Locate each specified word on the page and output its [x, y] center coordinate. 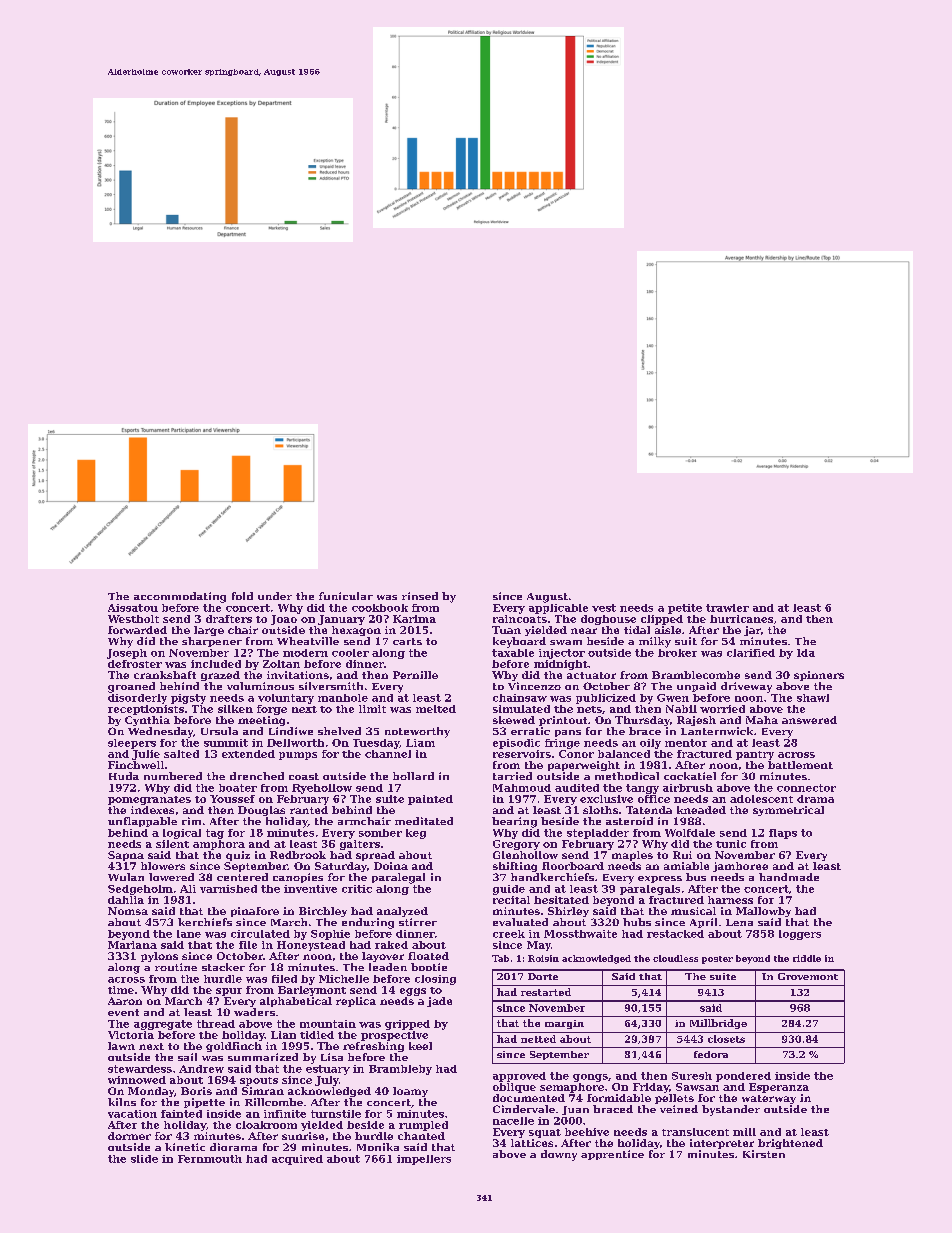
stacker [223, 967]
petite [685, 609]
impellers [424, 1160]
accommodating [180, 597]
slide [144, 1159]
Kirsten [764, 1154]
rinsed [420, 596]
